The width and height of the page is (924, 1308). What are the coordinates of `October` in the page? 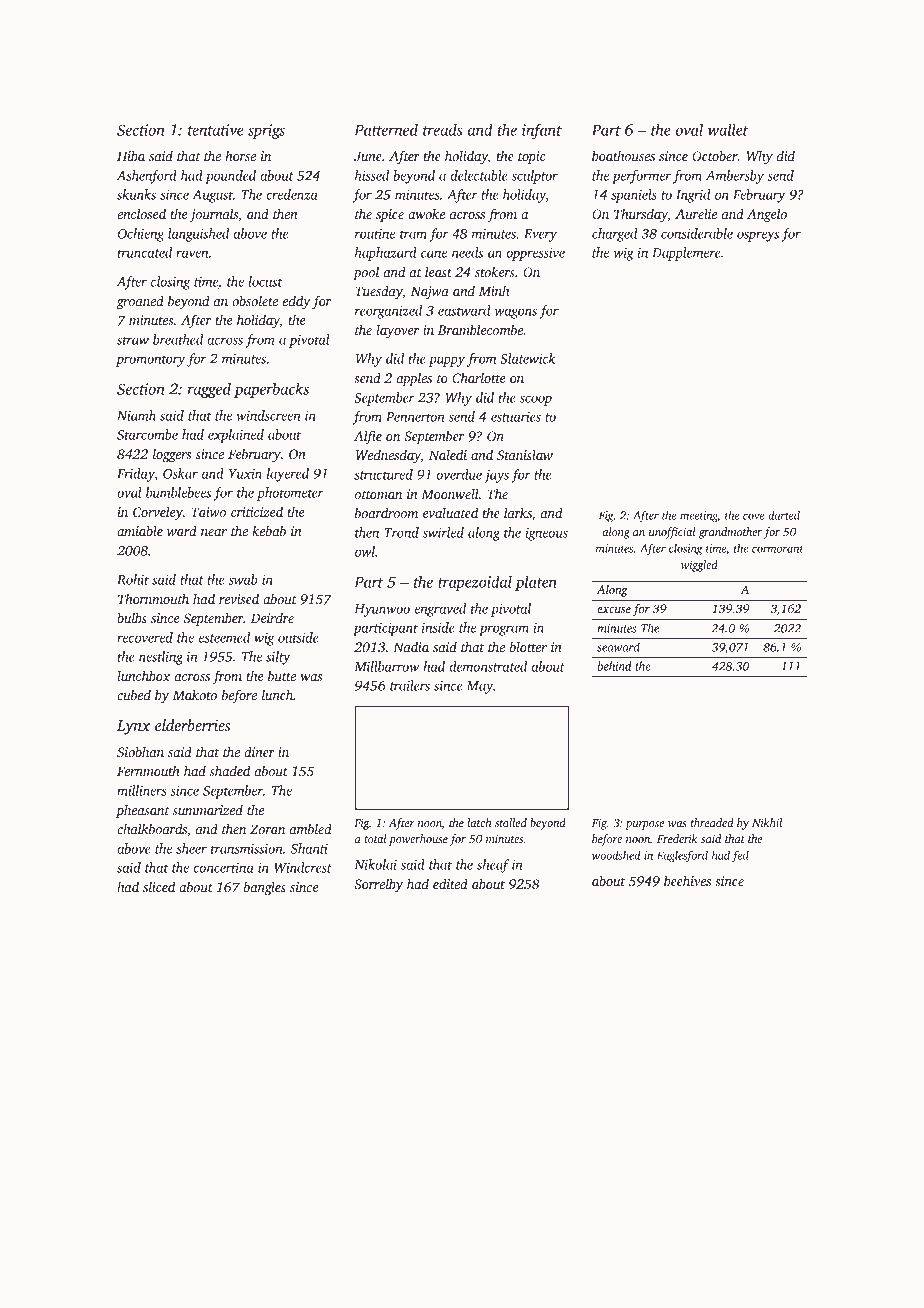 It's located at (715, 155).
